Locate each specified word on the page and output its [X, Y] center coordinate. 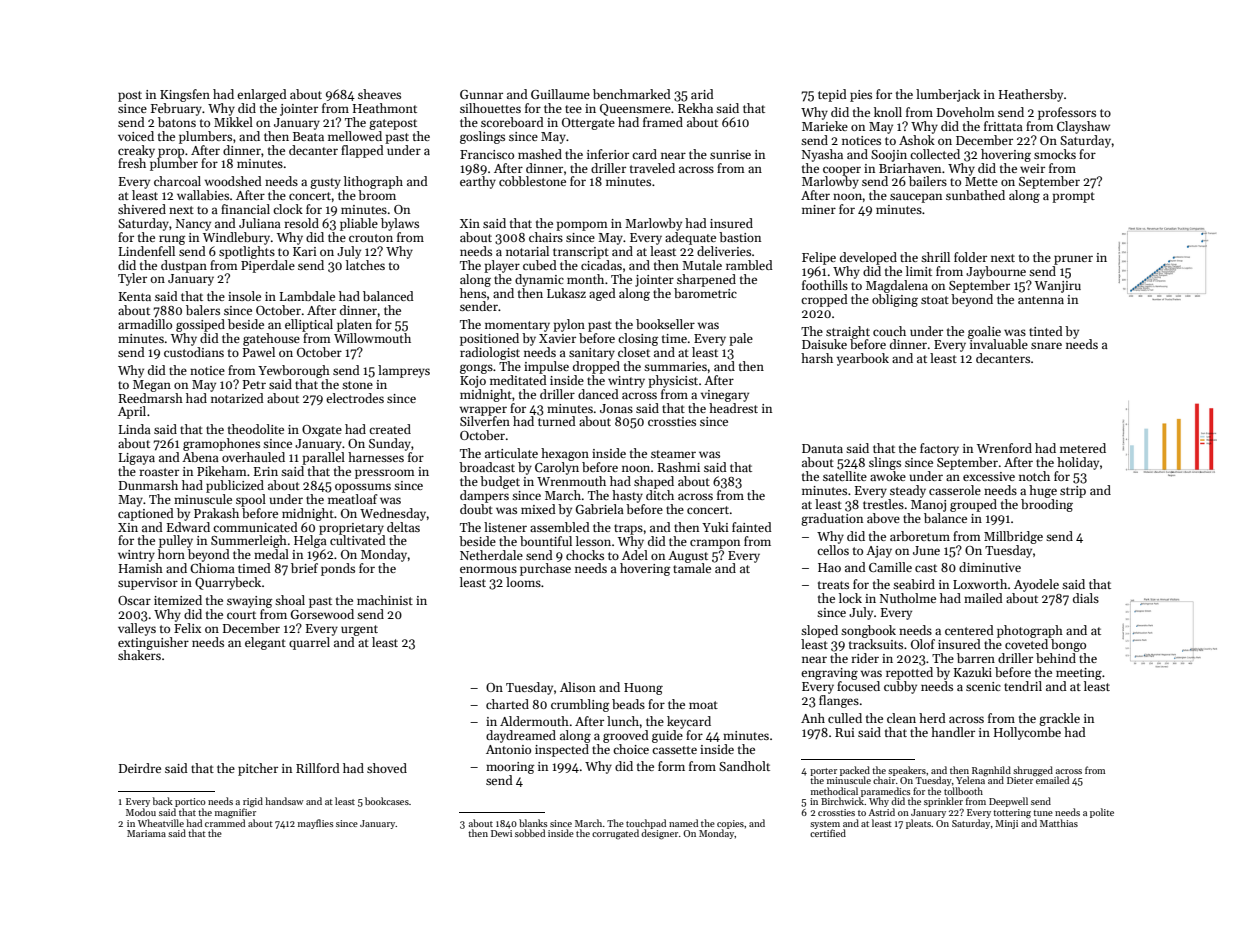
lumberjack [948, 95]
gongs [476, 369]
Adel [635, 555]
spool [251, 500]
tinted [1046, 331]
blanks [533, 823]
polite [1102, 813]
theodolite [256, 429]
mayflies [315, 824]
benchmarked [632, 94]
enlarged [262, 95]
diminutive [990, 567]
